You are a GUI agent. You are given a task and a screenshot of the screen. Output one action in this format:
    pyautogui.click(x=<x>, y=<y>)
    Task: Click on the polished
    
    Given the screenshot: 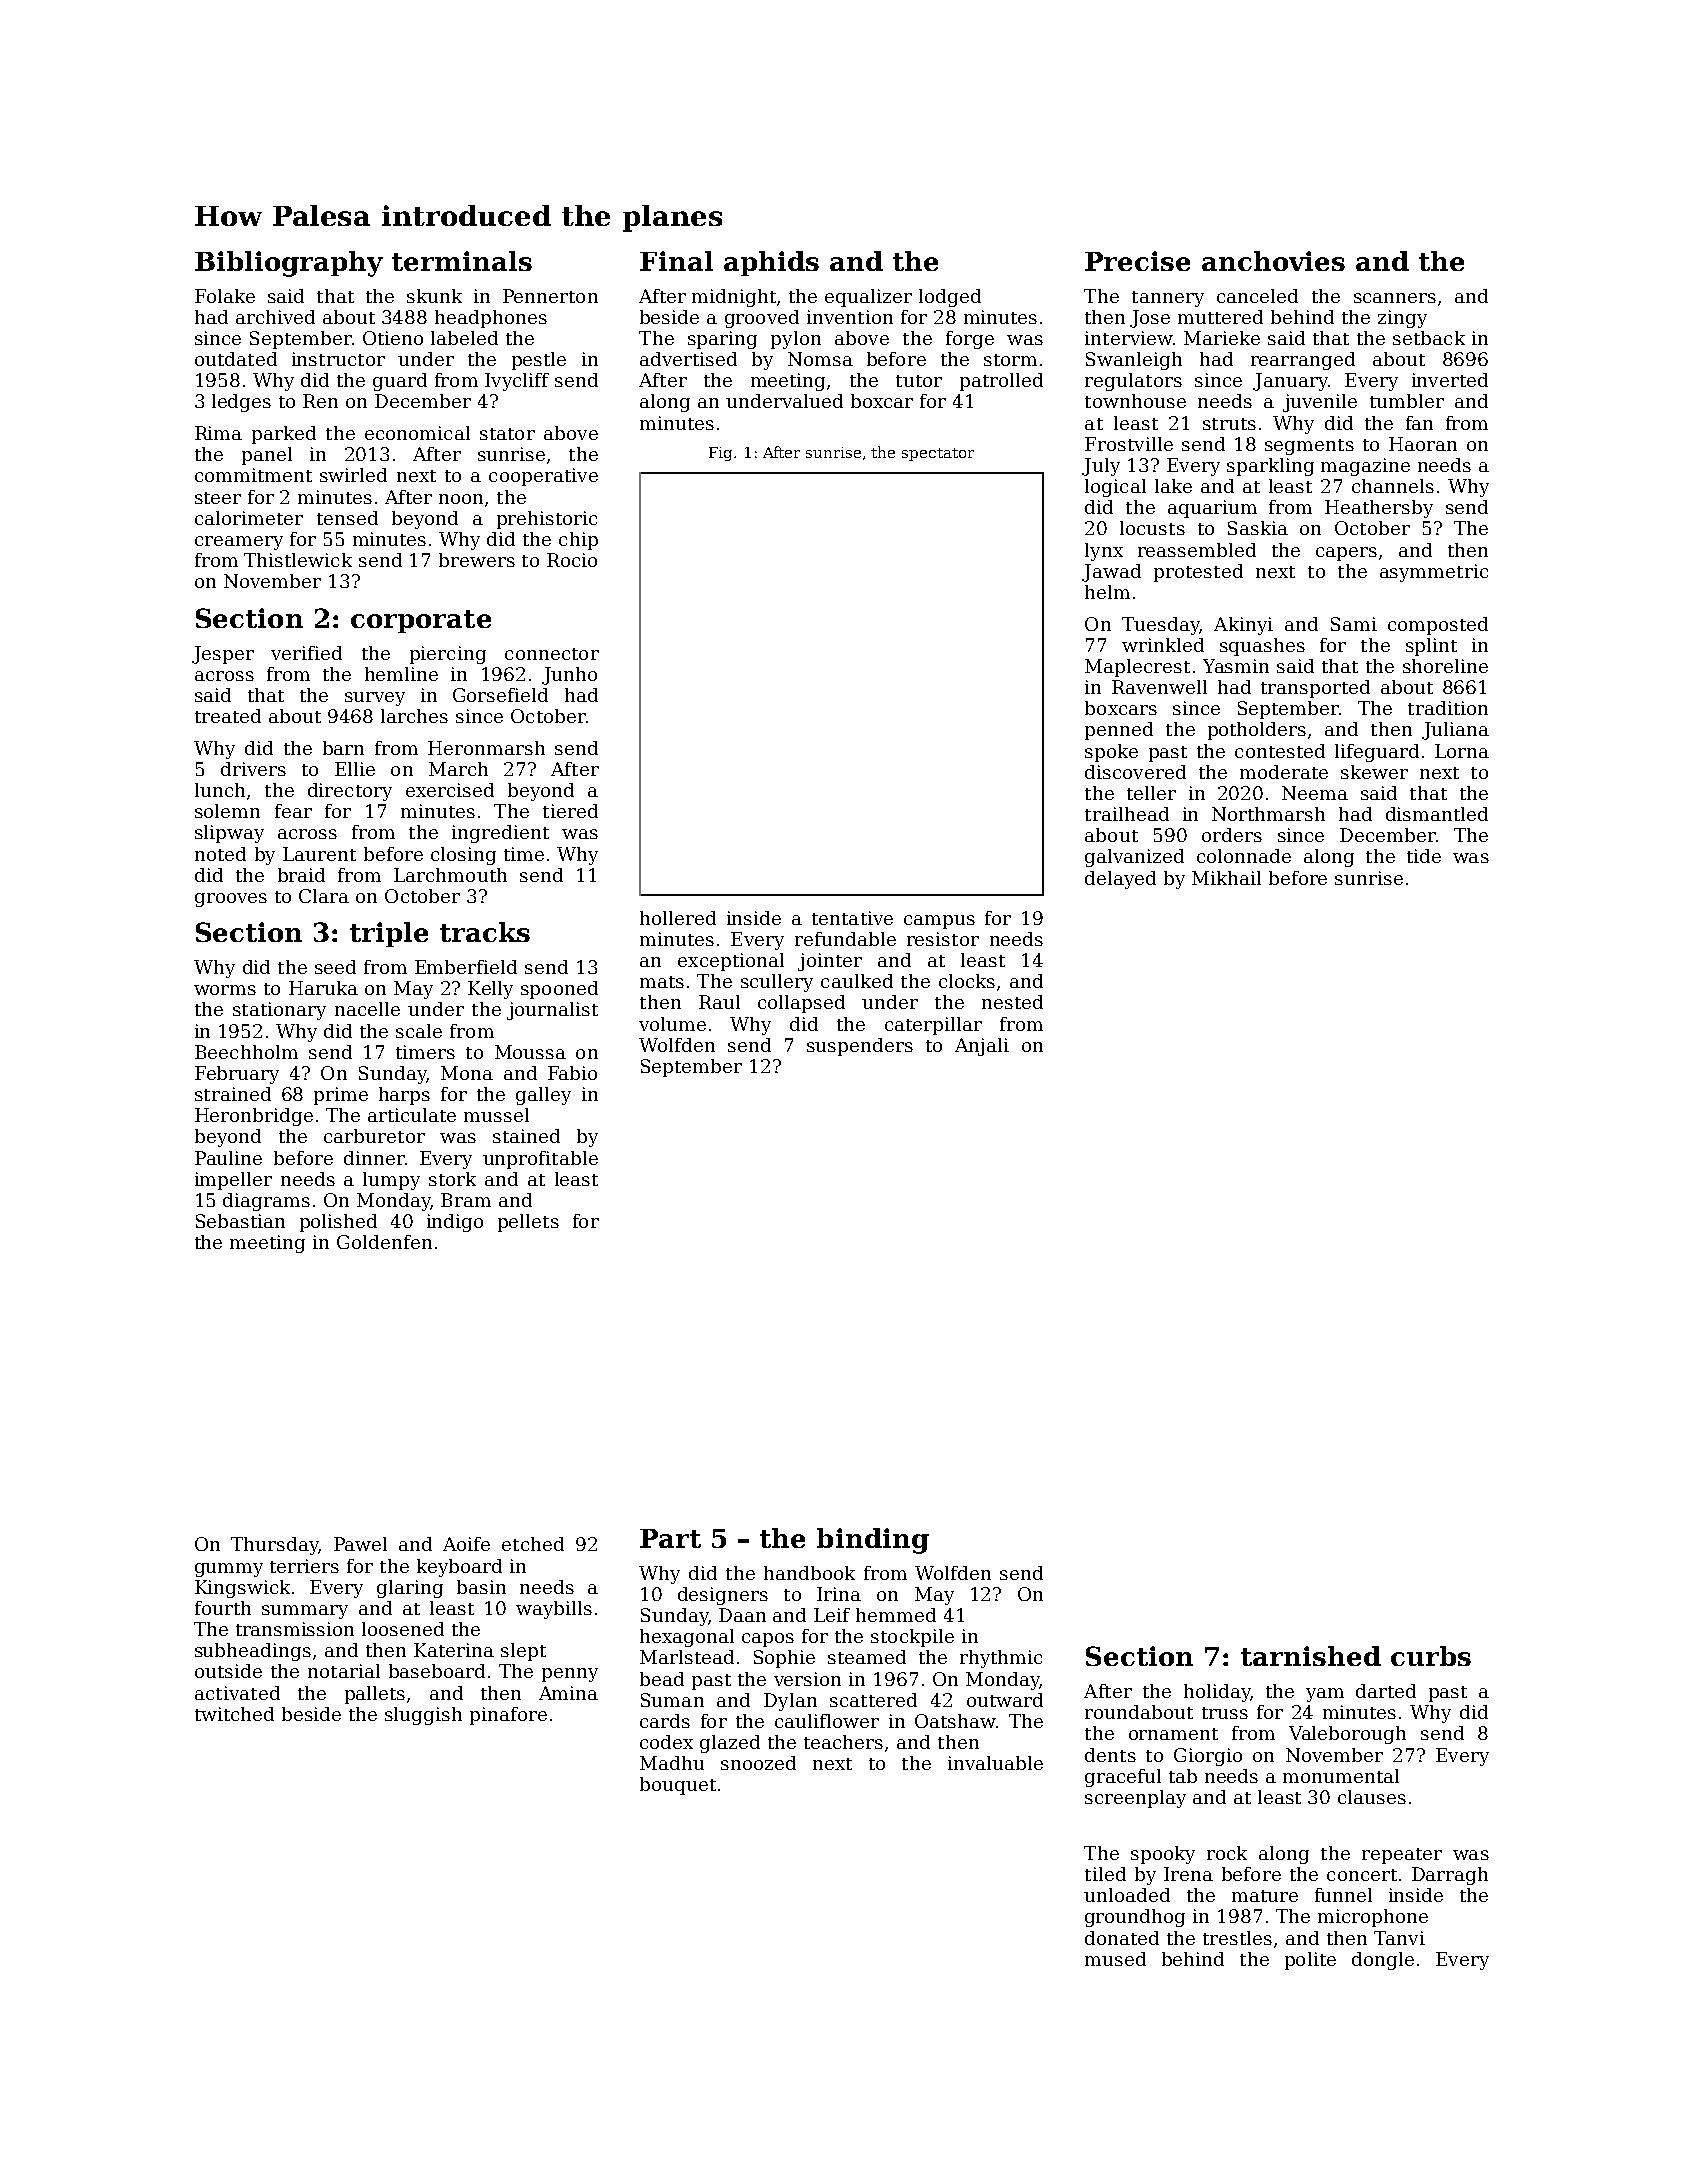 What is the action you would take?
    pyautogui.click(x=338, y=1223)
